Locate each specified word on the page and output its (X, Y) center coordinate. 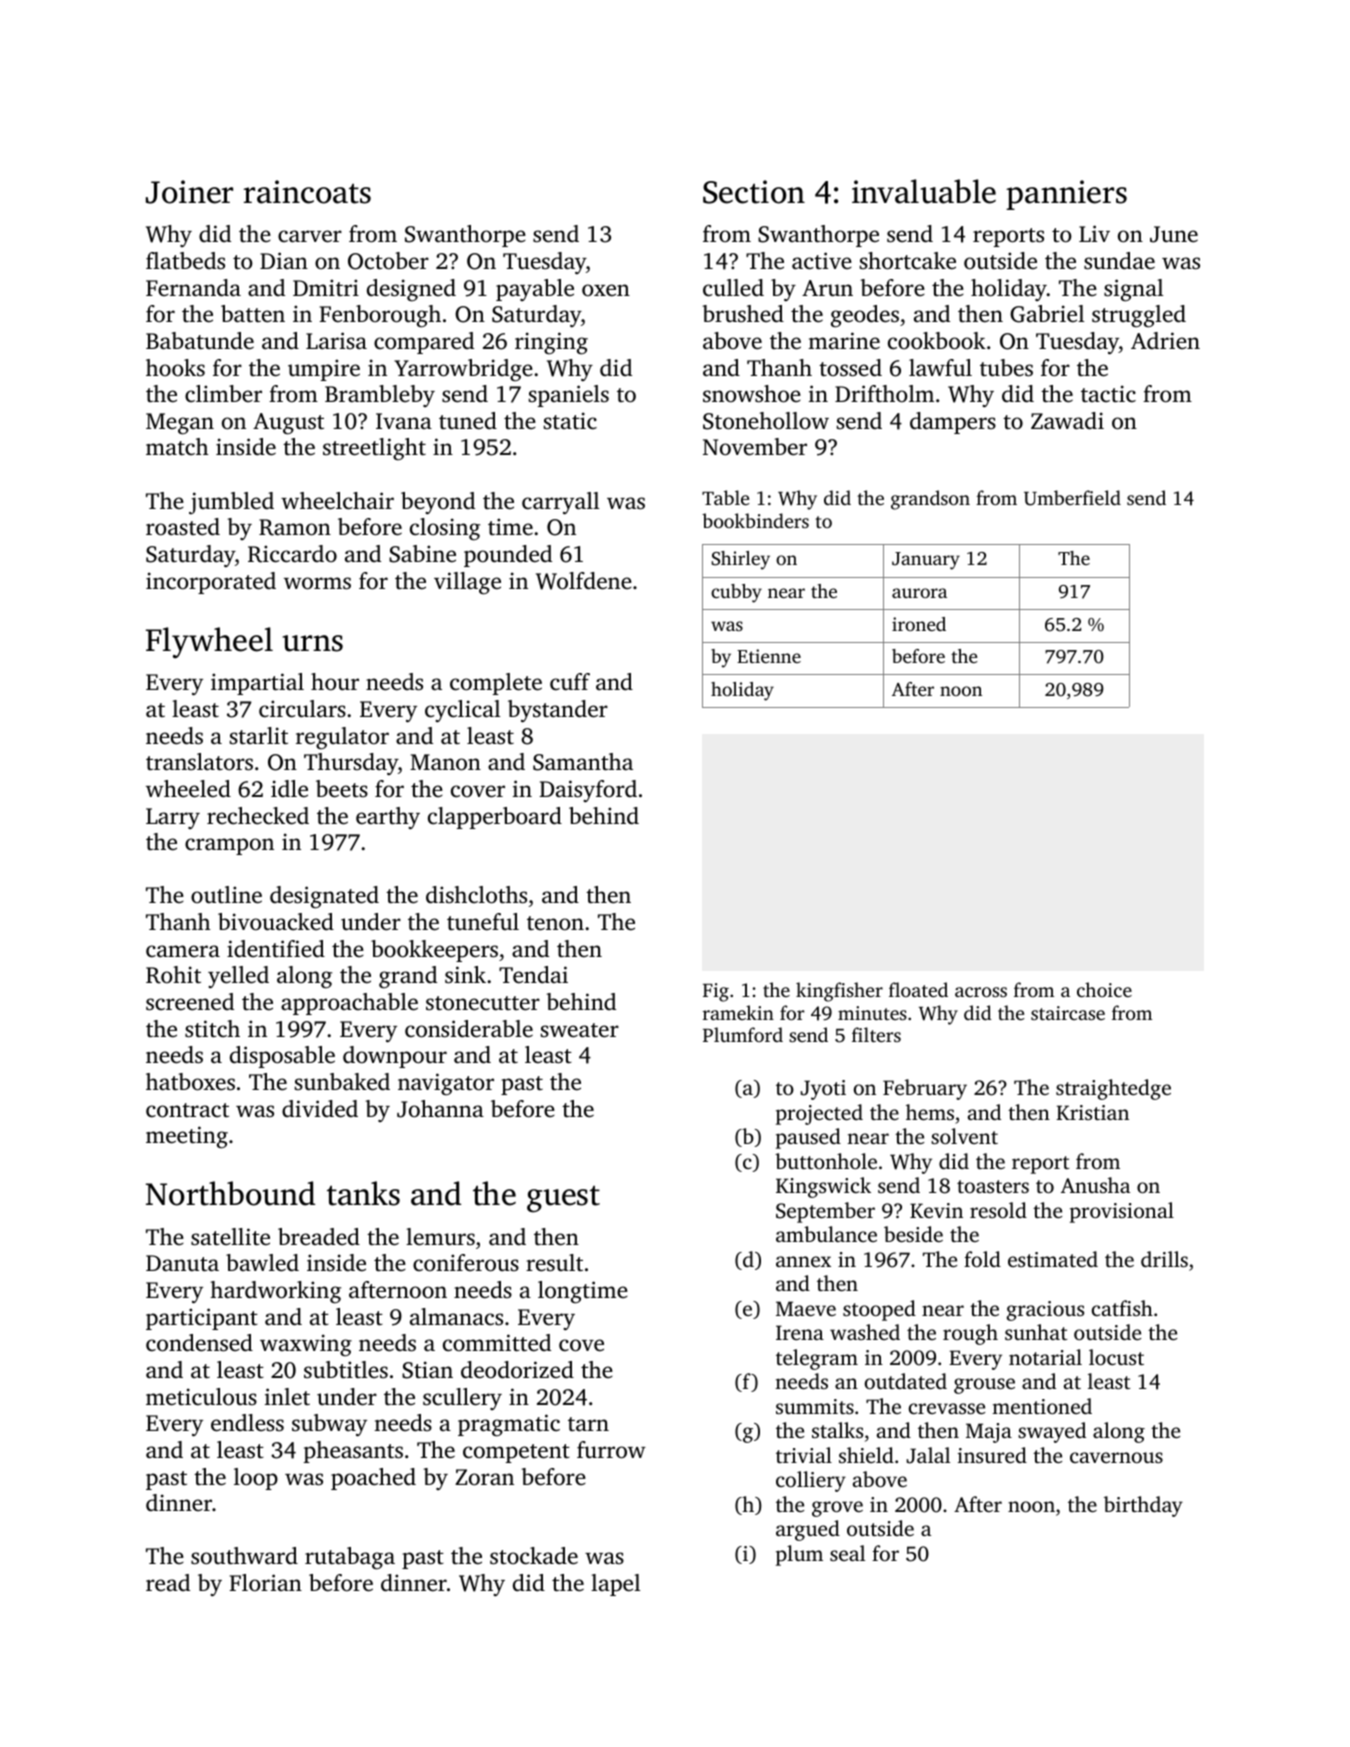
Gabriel (1047, 314)
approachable (349, 1004)
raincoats (307, 192)
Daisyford (588, 791)
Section (754, 192)
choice (1104, 989)
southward (244, 1555)
